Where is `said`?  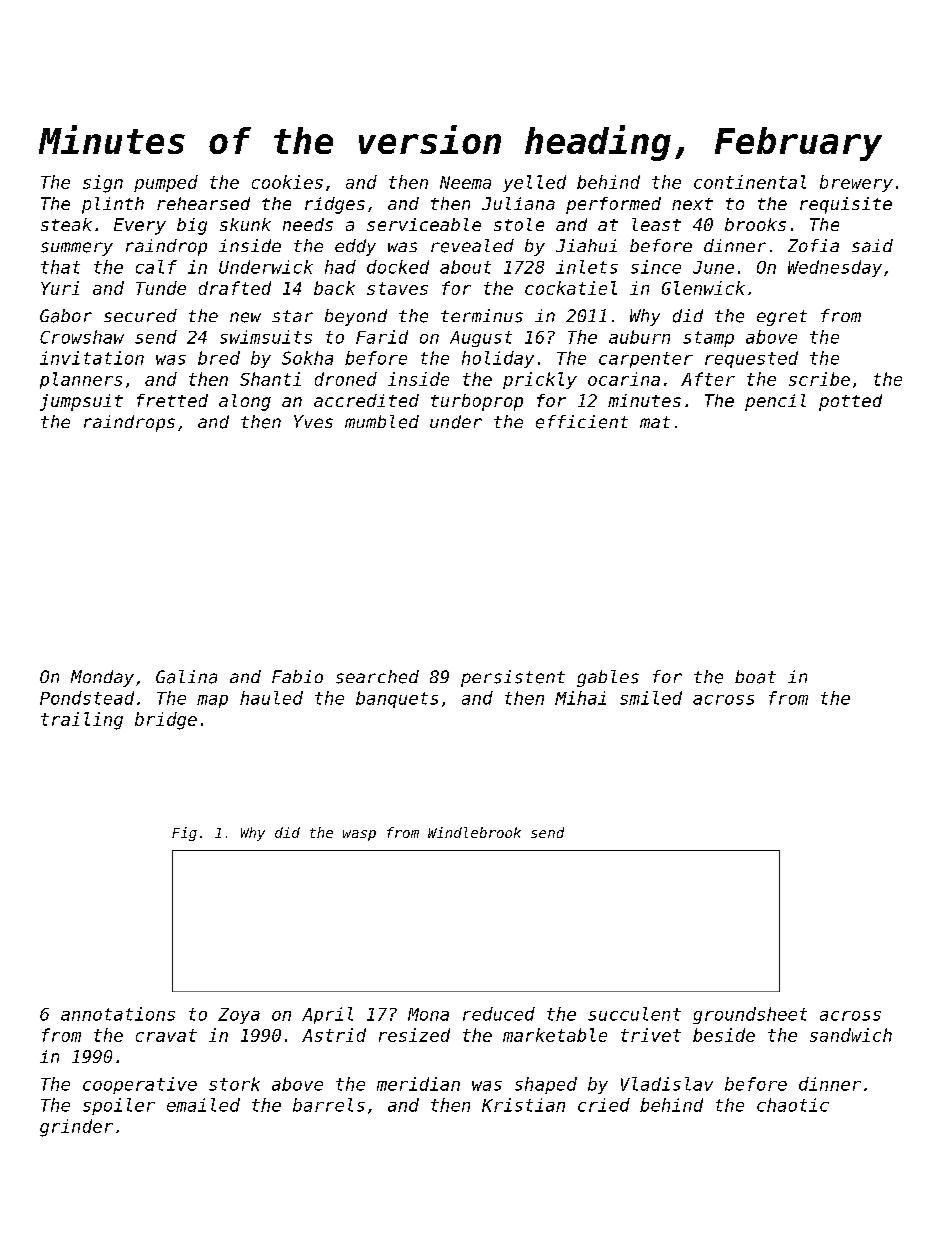
said is located at coordinates (872, 245).
